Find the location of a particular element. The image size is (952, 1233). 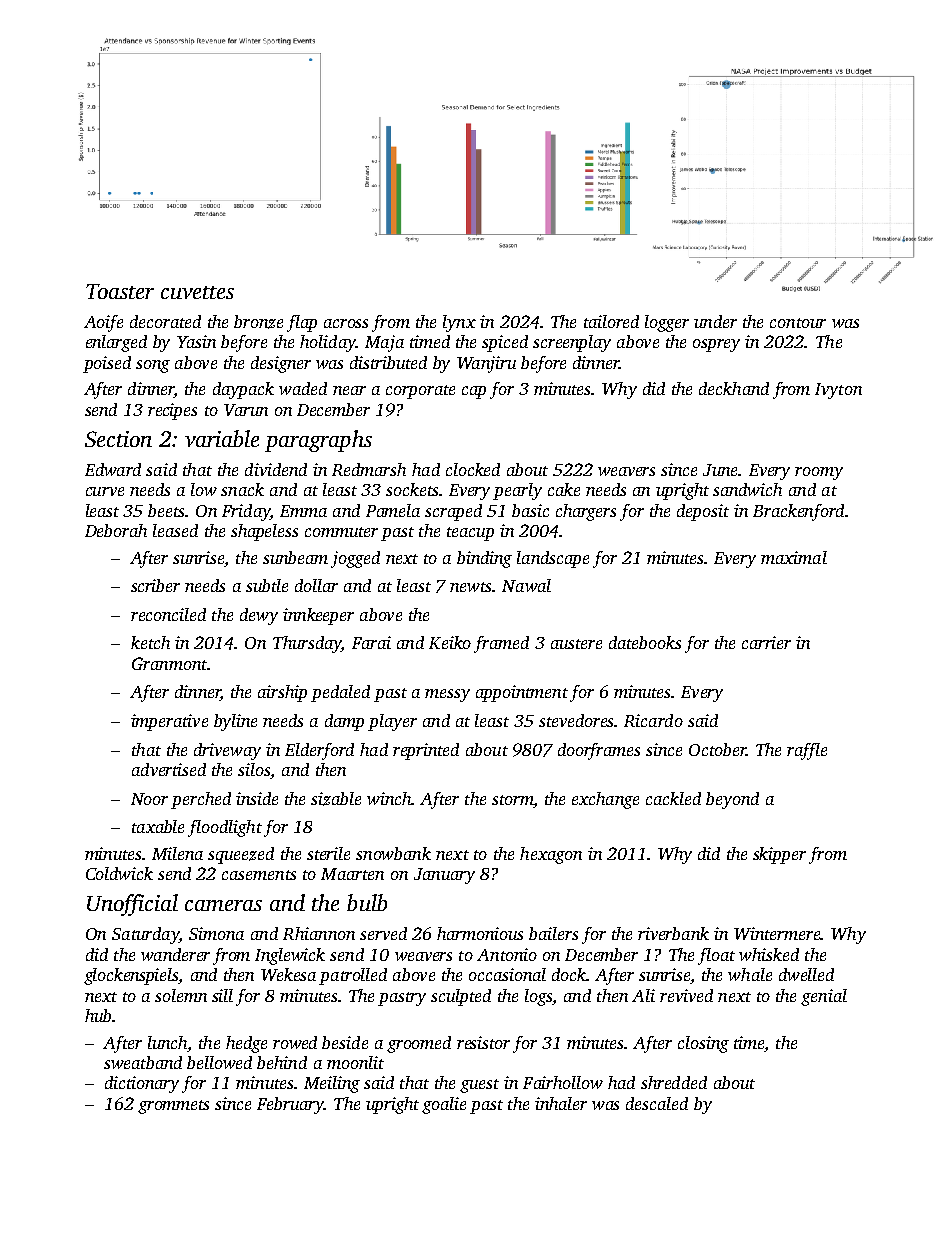

song is located at coordinates (153, 366).
